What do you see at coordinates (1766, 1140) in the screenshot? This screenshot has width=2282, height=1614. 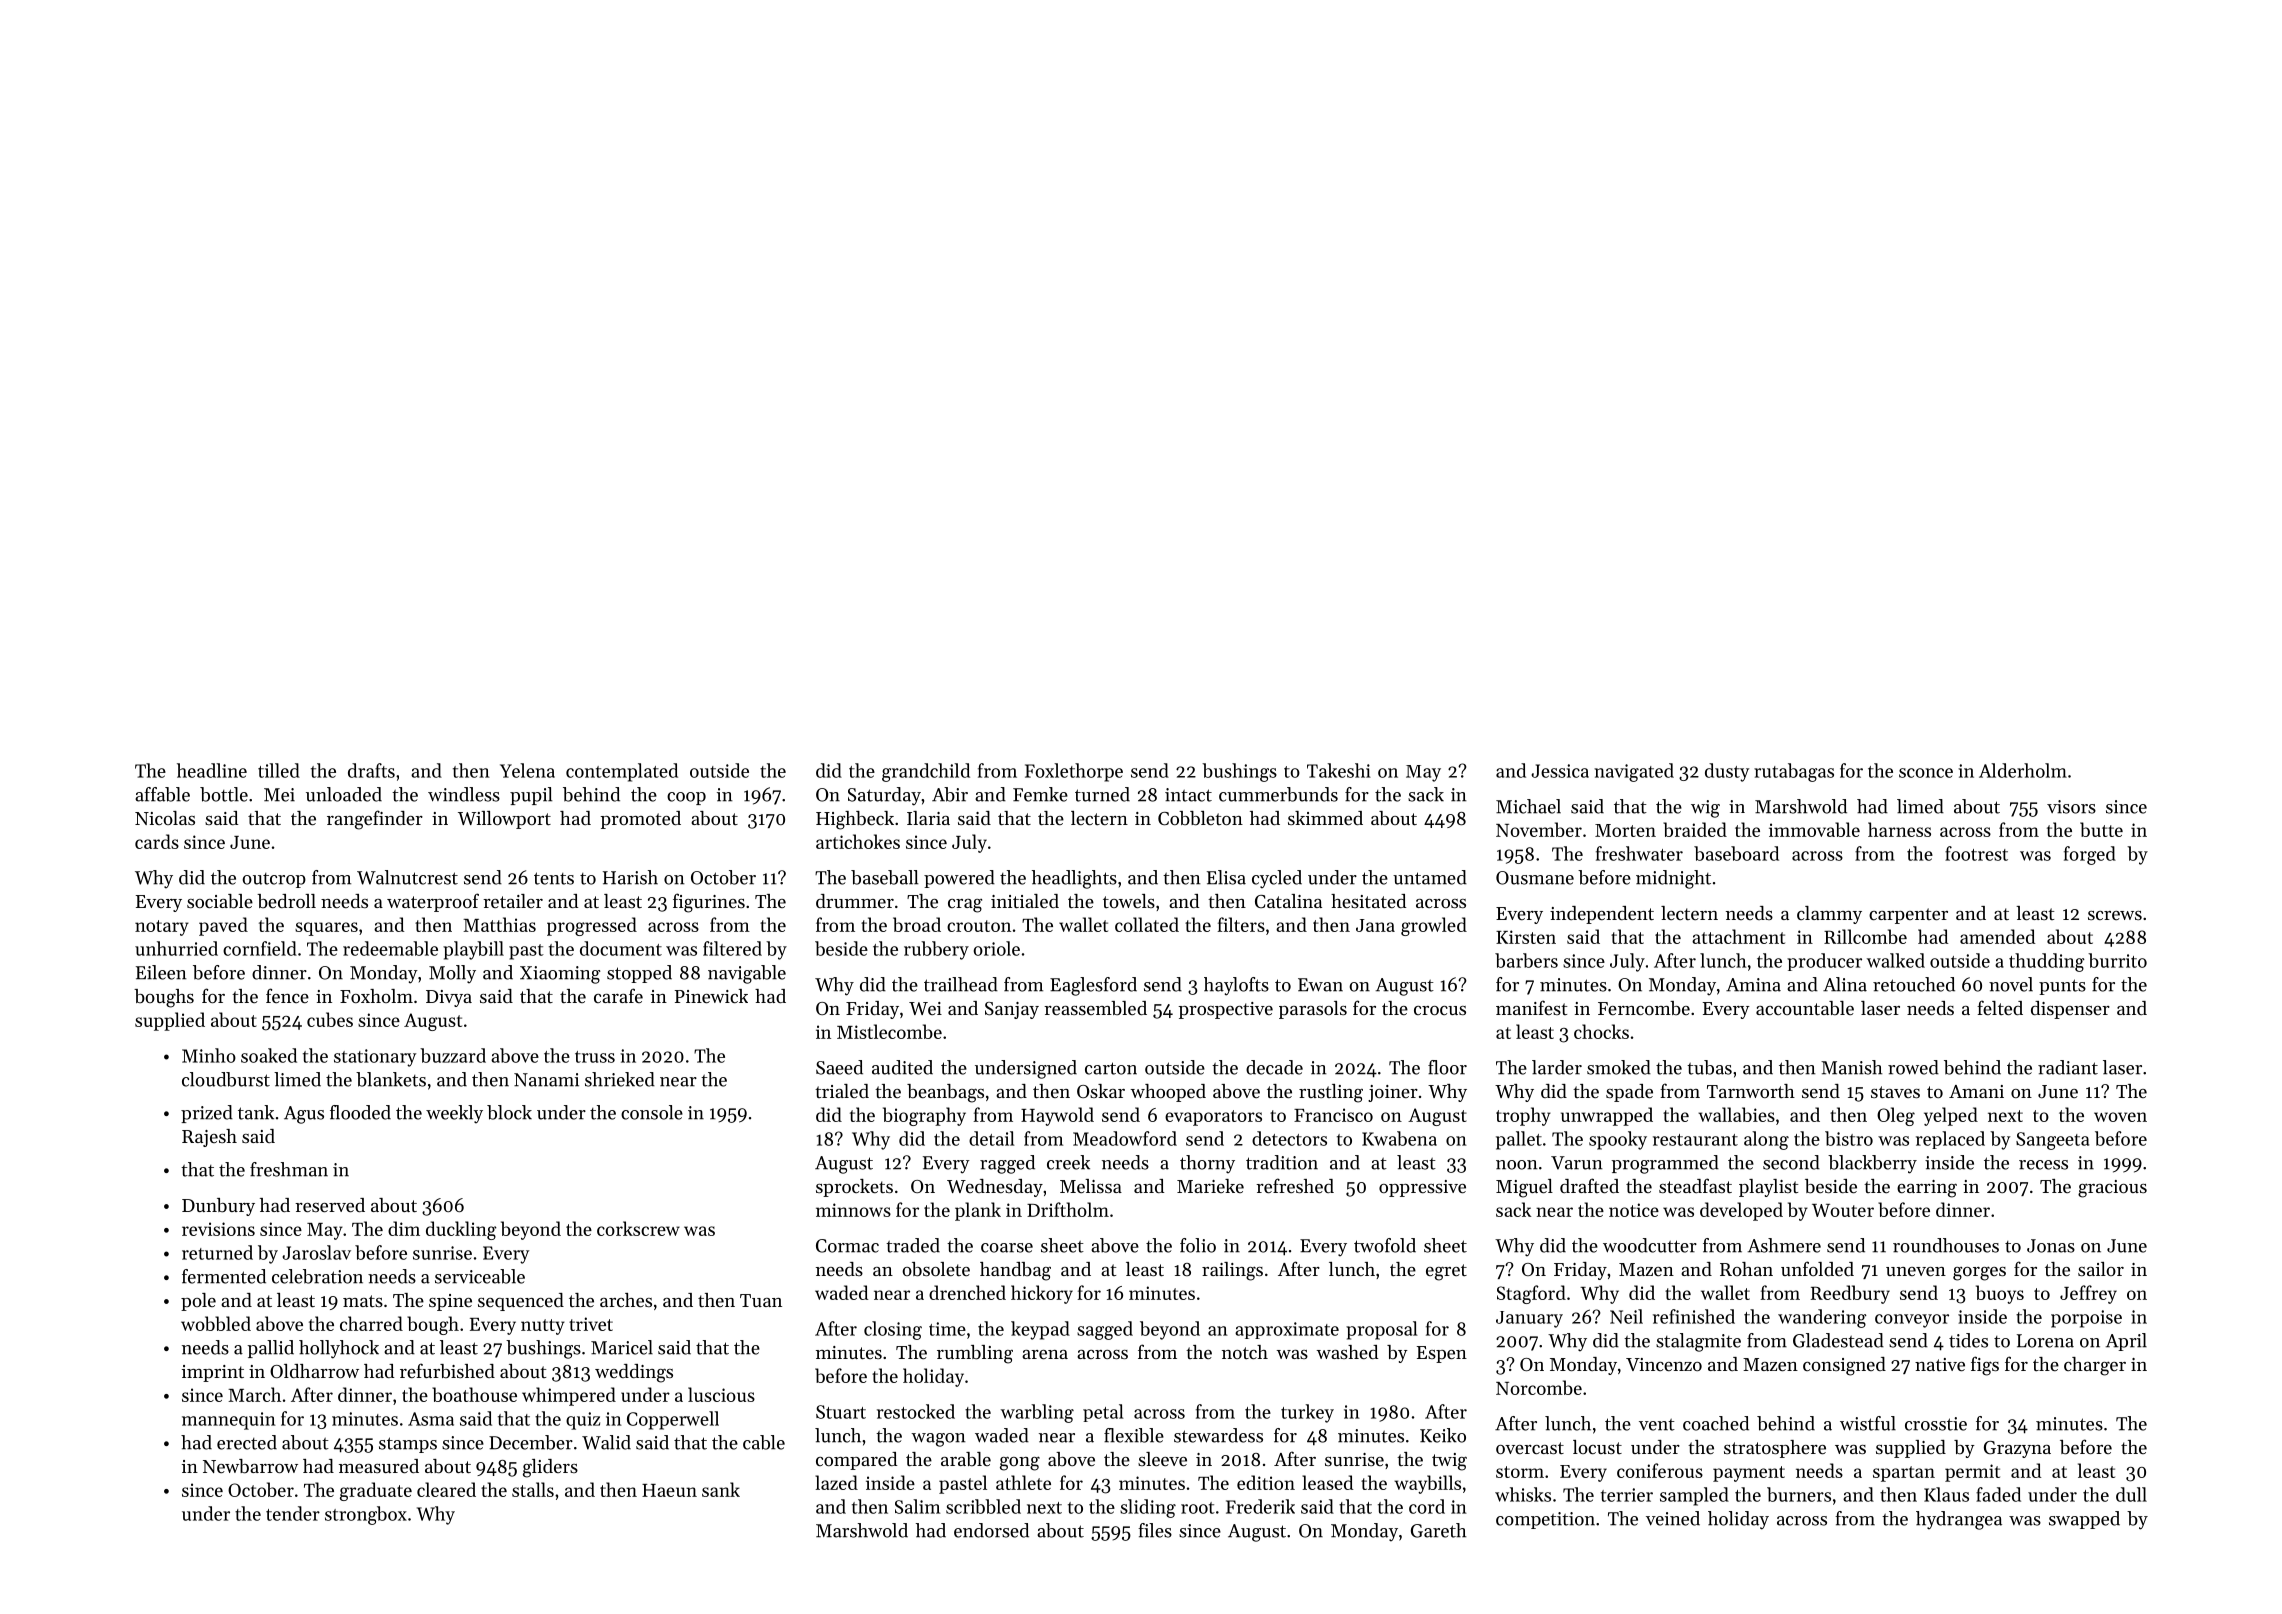 I see `along` at bounding box center [1766, 1140].
